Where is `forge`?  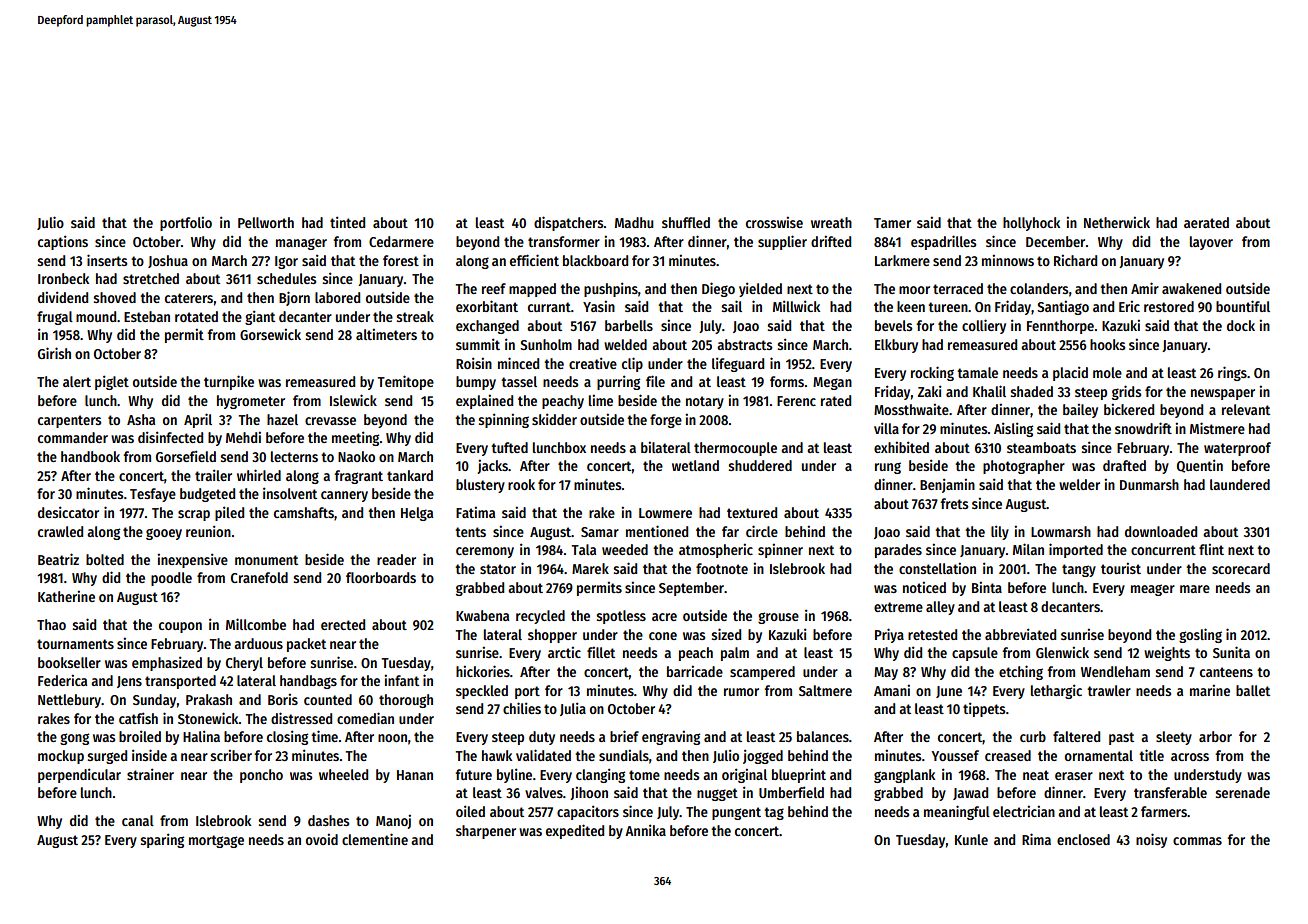
forge is located at coordinates (666, 421).
